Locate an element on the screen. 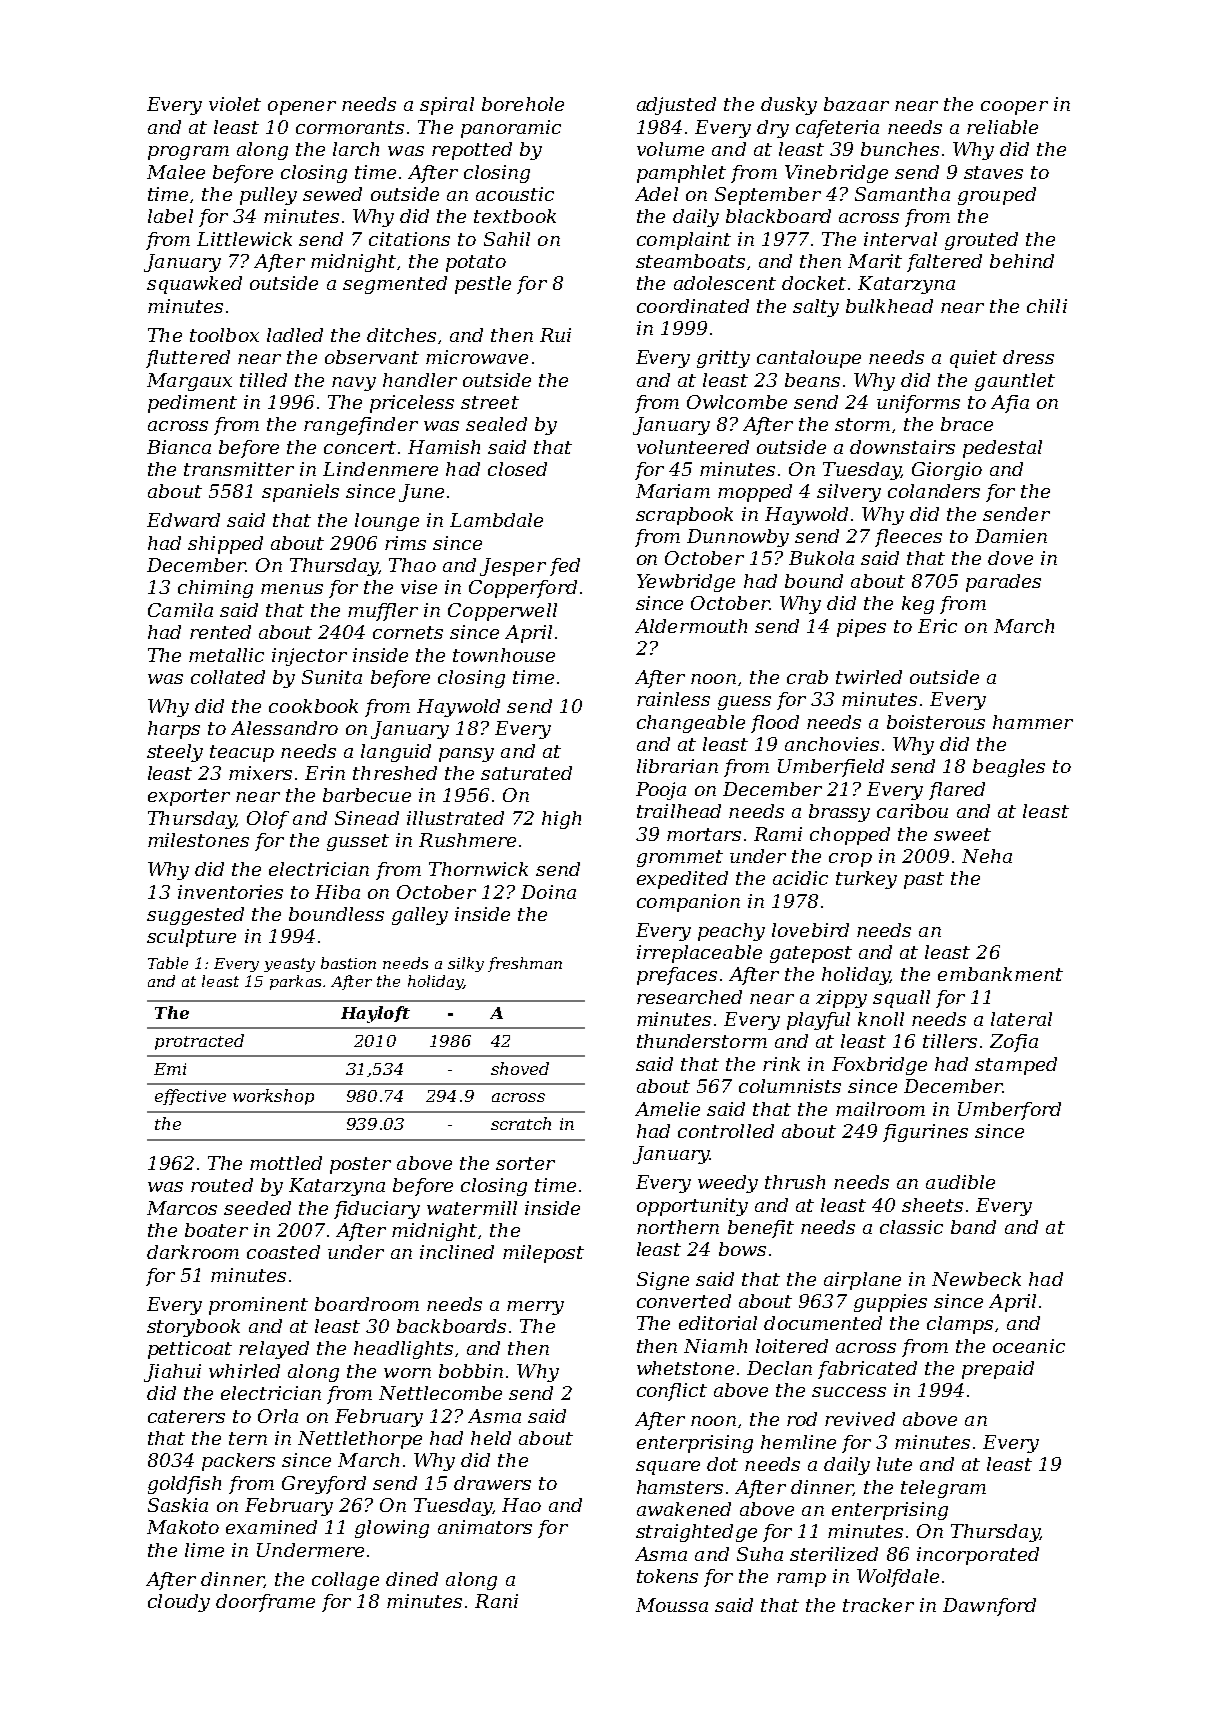 Image resolution: width=1220 pixels, height=1725 pixels. knoll is located at coordinates (881, 1019).
